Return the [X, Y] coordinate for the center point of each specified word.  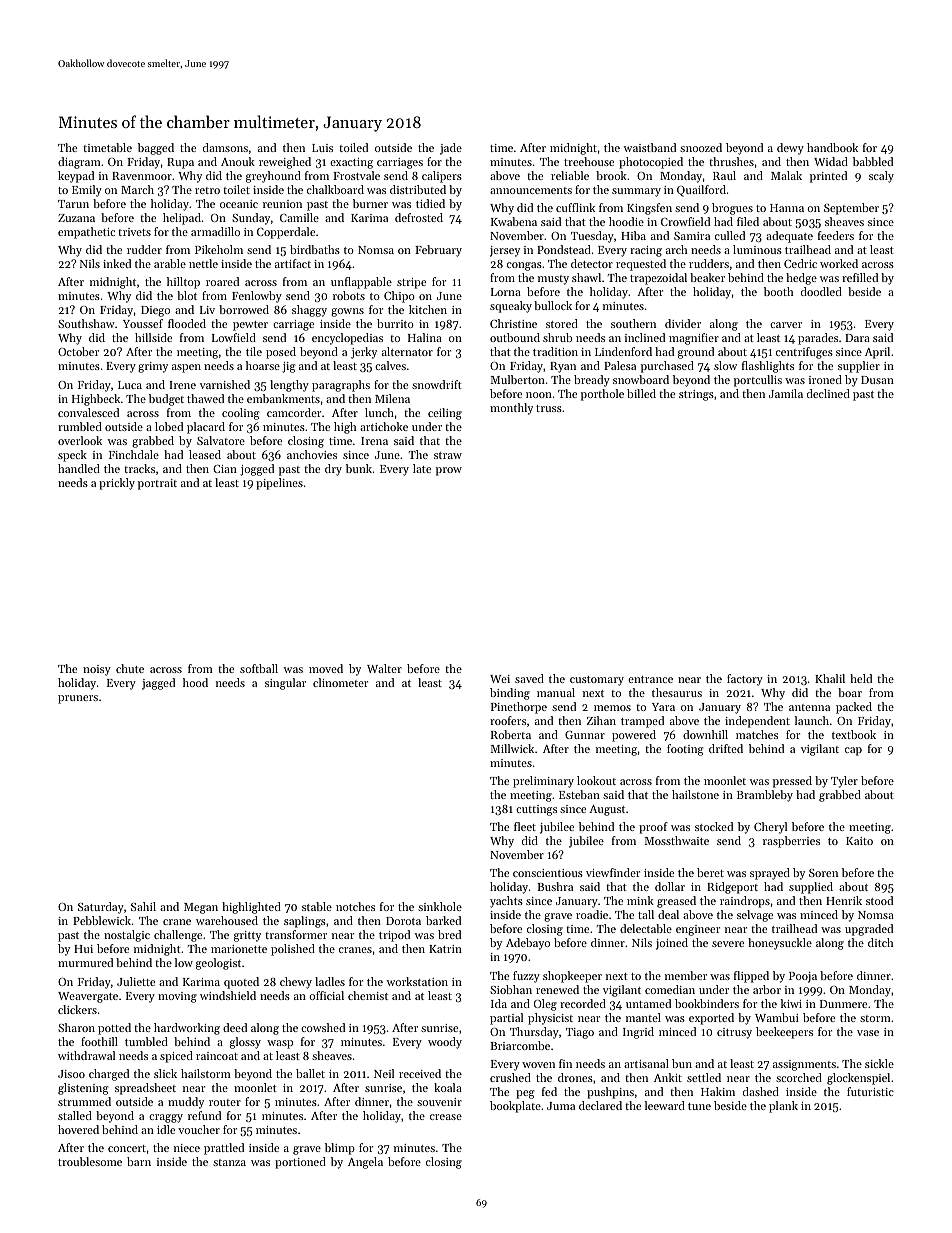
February [438, 251]
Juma [561, 1106]
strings [696, 395]
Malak [786, 175]
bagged [156, 149]
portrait [157, 484]
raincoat [217, 1056]
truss [549, 408]
